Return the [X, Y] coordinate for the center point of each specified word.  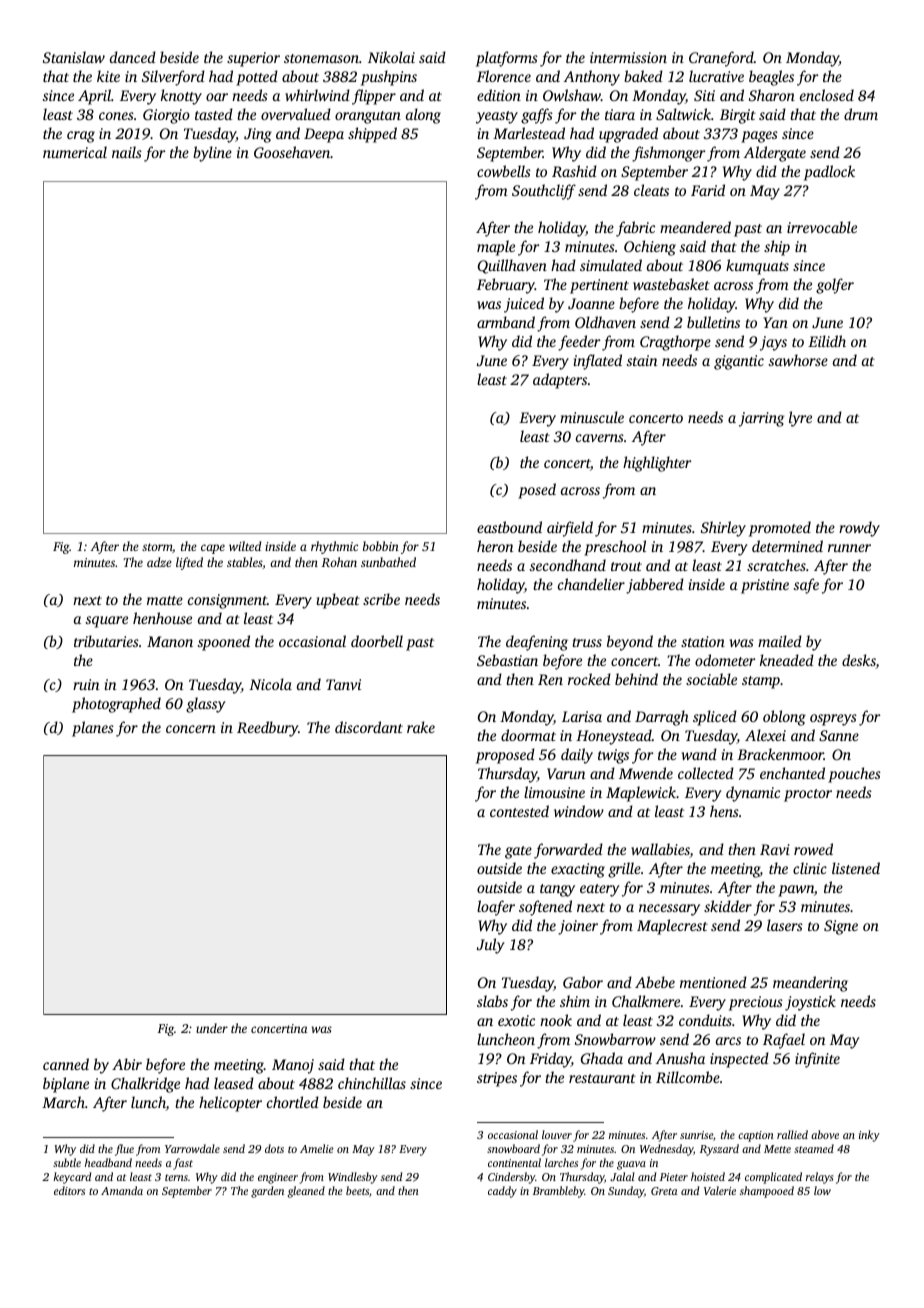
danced [133, 57]
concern [191, 729]
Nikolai [391, 57]
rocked [589, 679]
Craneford [721, 59]
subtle [67, 1162]
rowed [813, 849]
